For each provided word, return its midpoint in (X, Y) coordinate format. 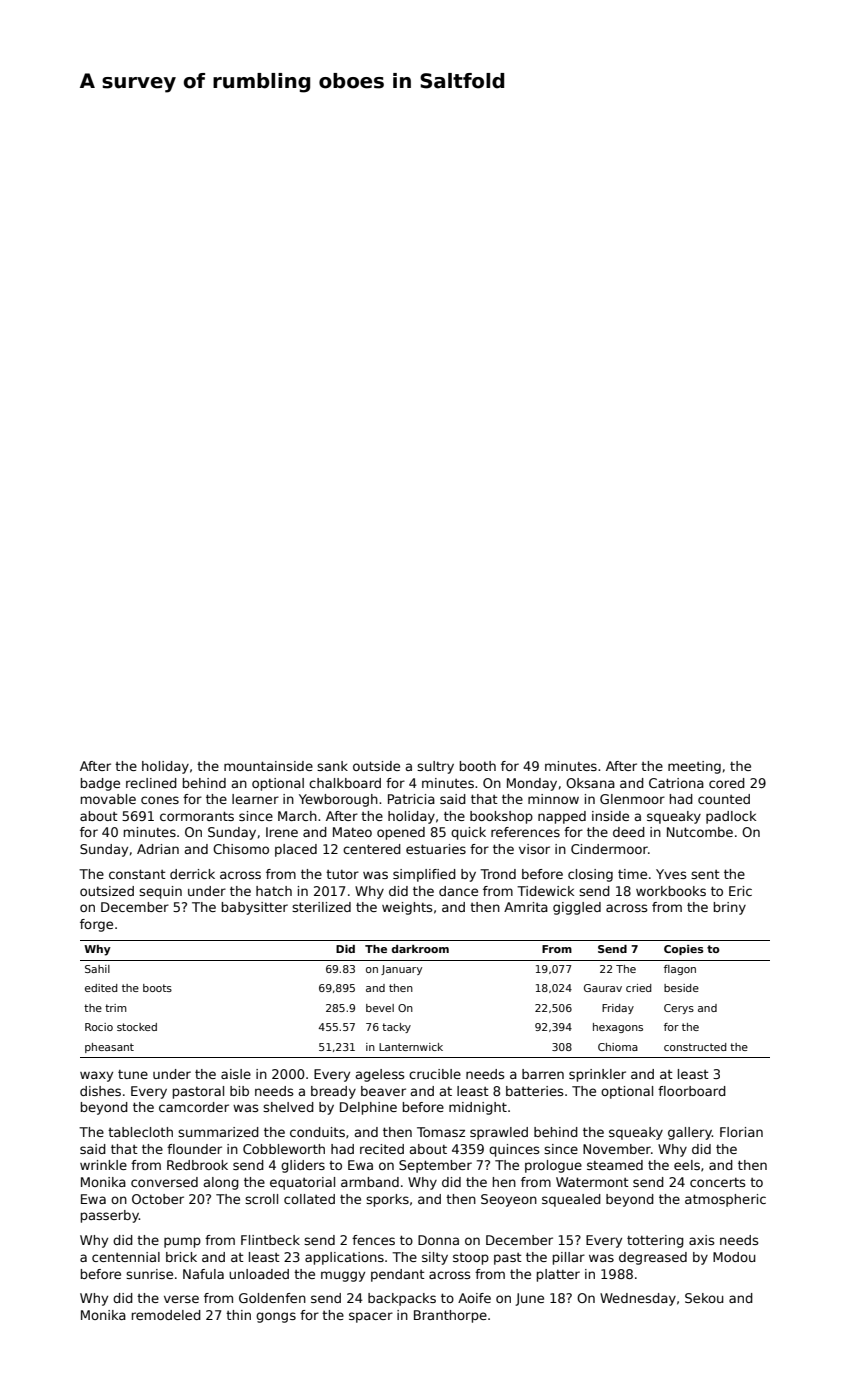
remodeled (166, 1315)
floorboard (692, 1091)
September (435, 1166)
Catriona (676, 783)
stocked (137, 1027)
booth (478, 766)
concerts (717, 1182)
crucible (435, 1074)
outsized (107, 891)
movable (108, 799)
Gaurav (603, 988)
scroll (261, 1199)
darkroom (420, 949)
